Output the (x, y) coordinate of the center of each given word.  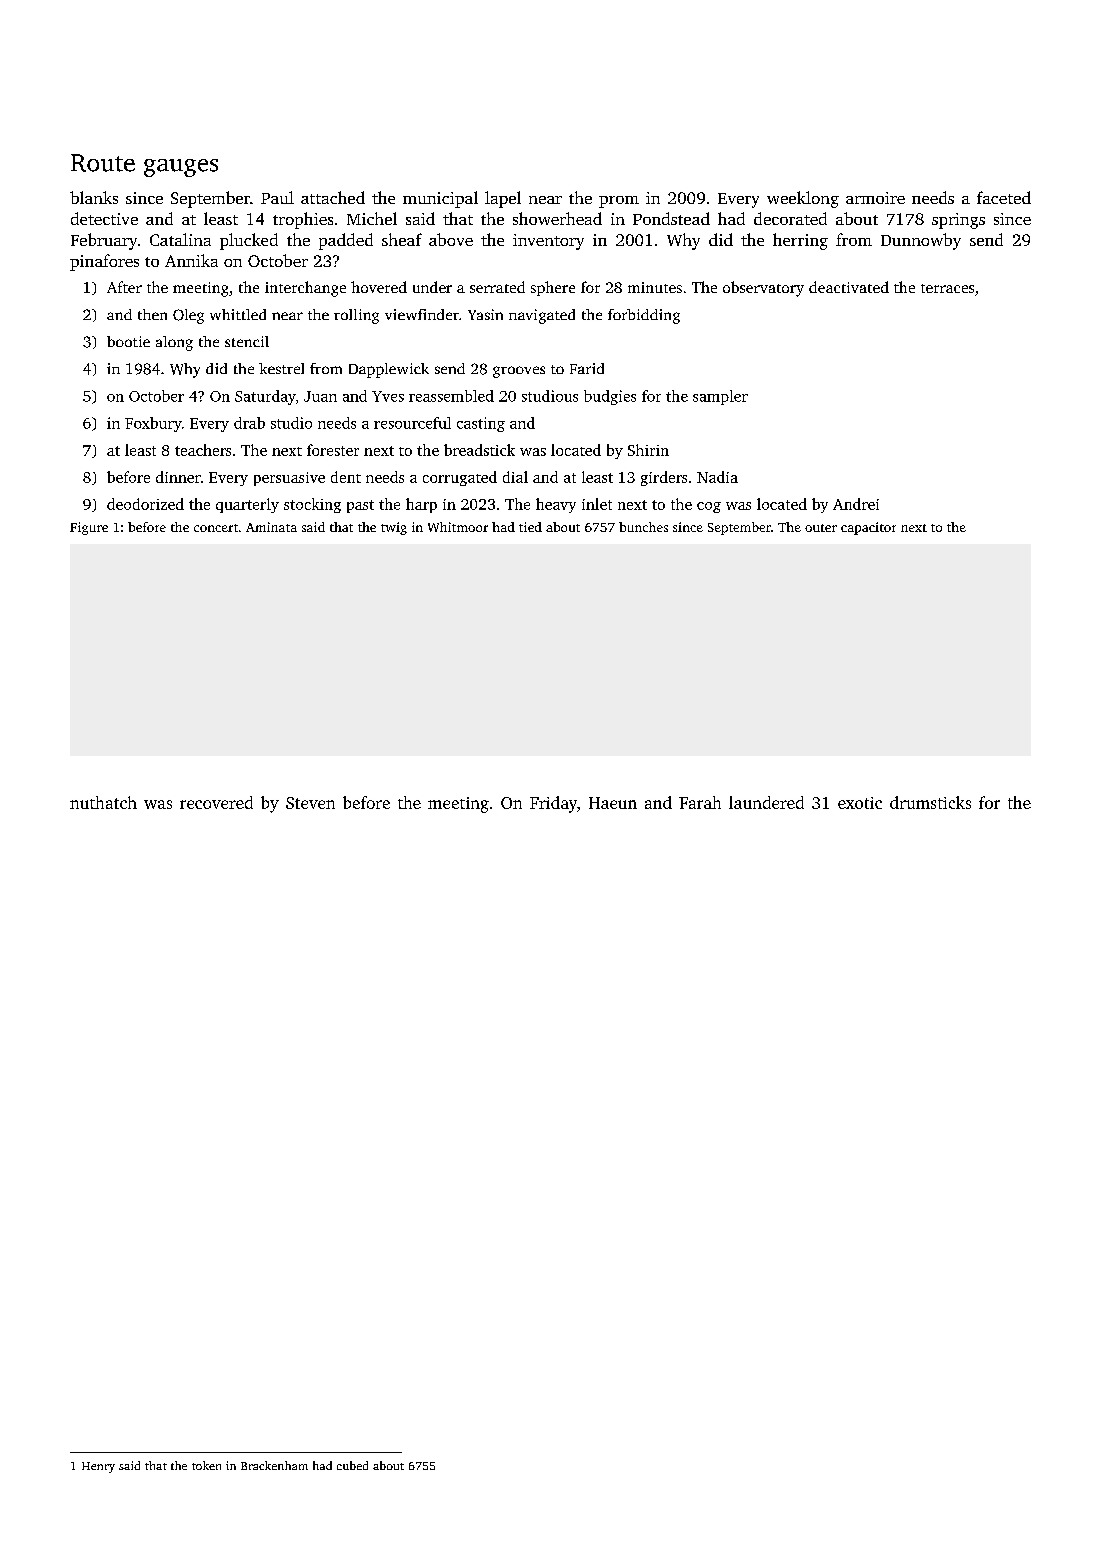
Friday (553, 804)
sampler (720, 397)
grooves (519, 372)
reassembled (451, 396)
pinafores (104, 262)
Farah (700, 802)
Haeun (613, 803)
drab (249, 423)
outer (821, 528)
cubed (352, 1465)
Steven (310, 803)
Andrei (856, 504)
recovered (216, 802)
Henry (98, 1467)
